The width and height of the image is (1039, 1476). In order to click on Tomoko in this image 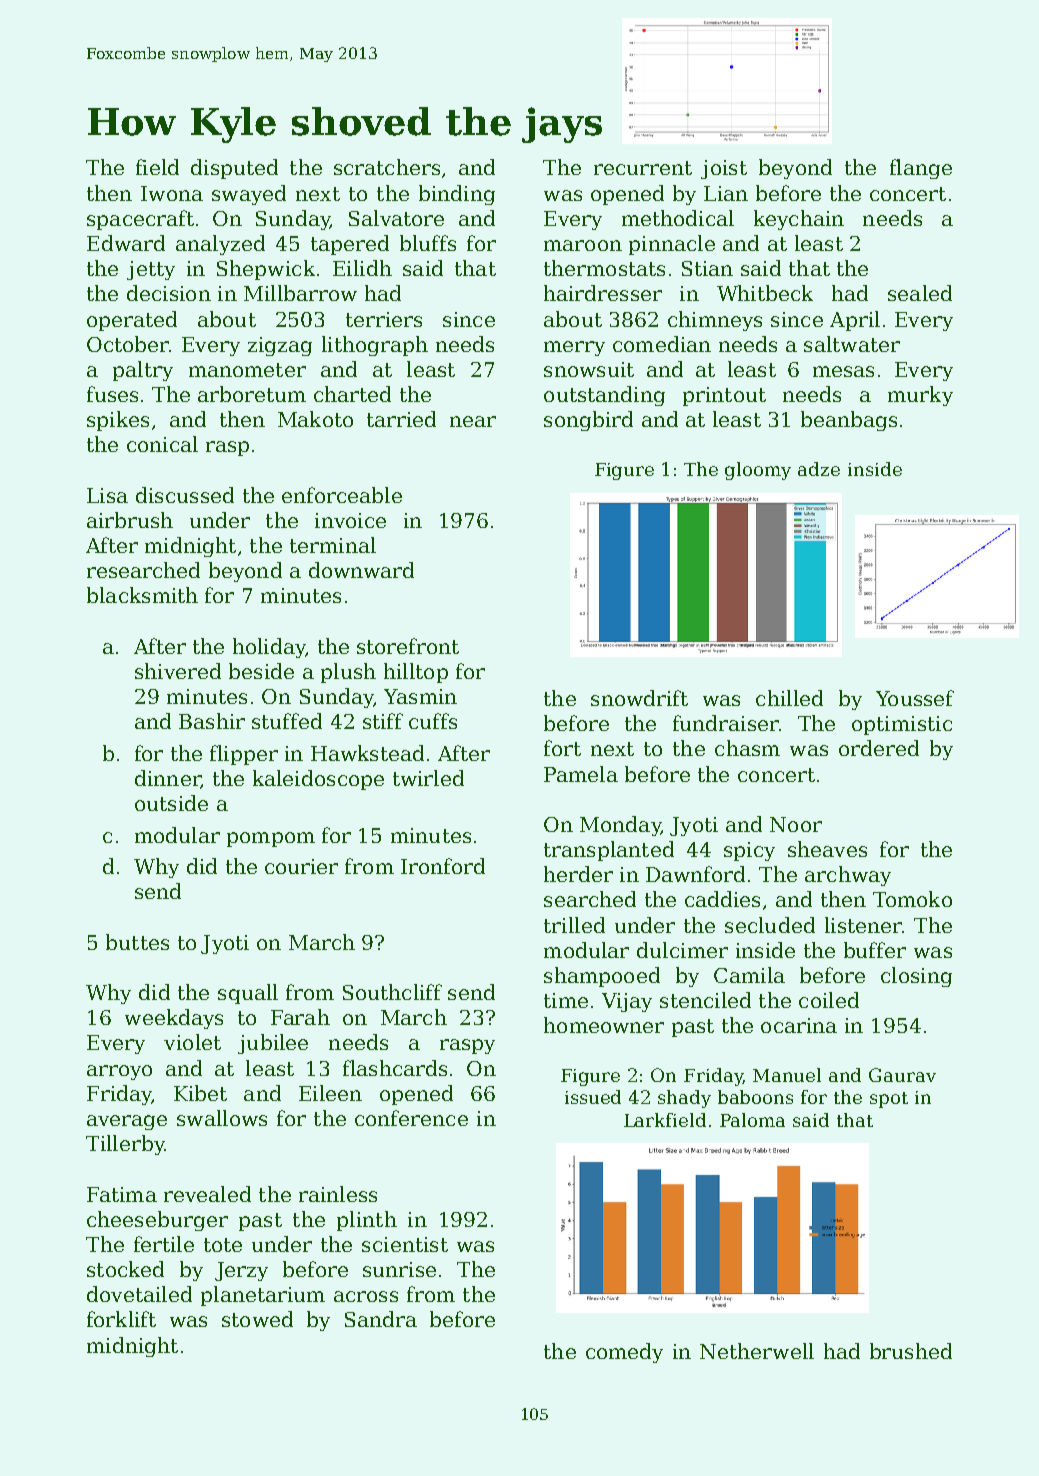, I will do `click(912, 899)`.
